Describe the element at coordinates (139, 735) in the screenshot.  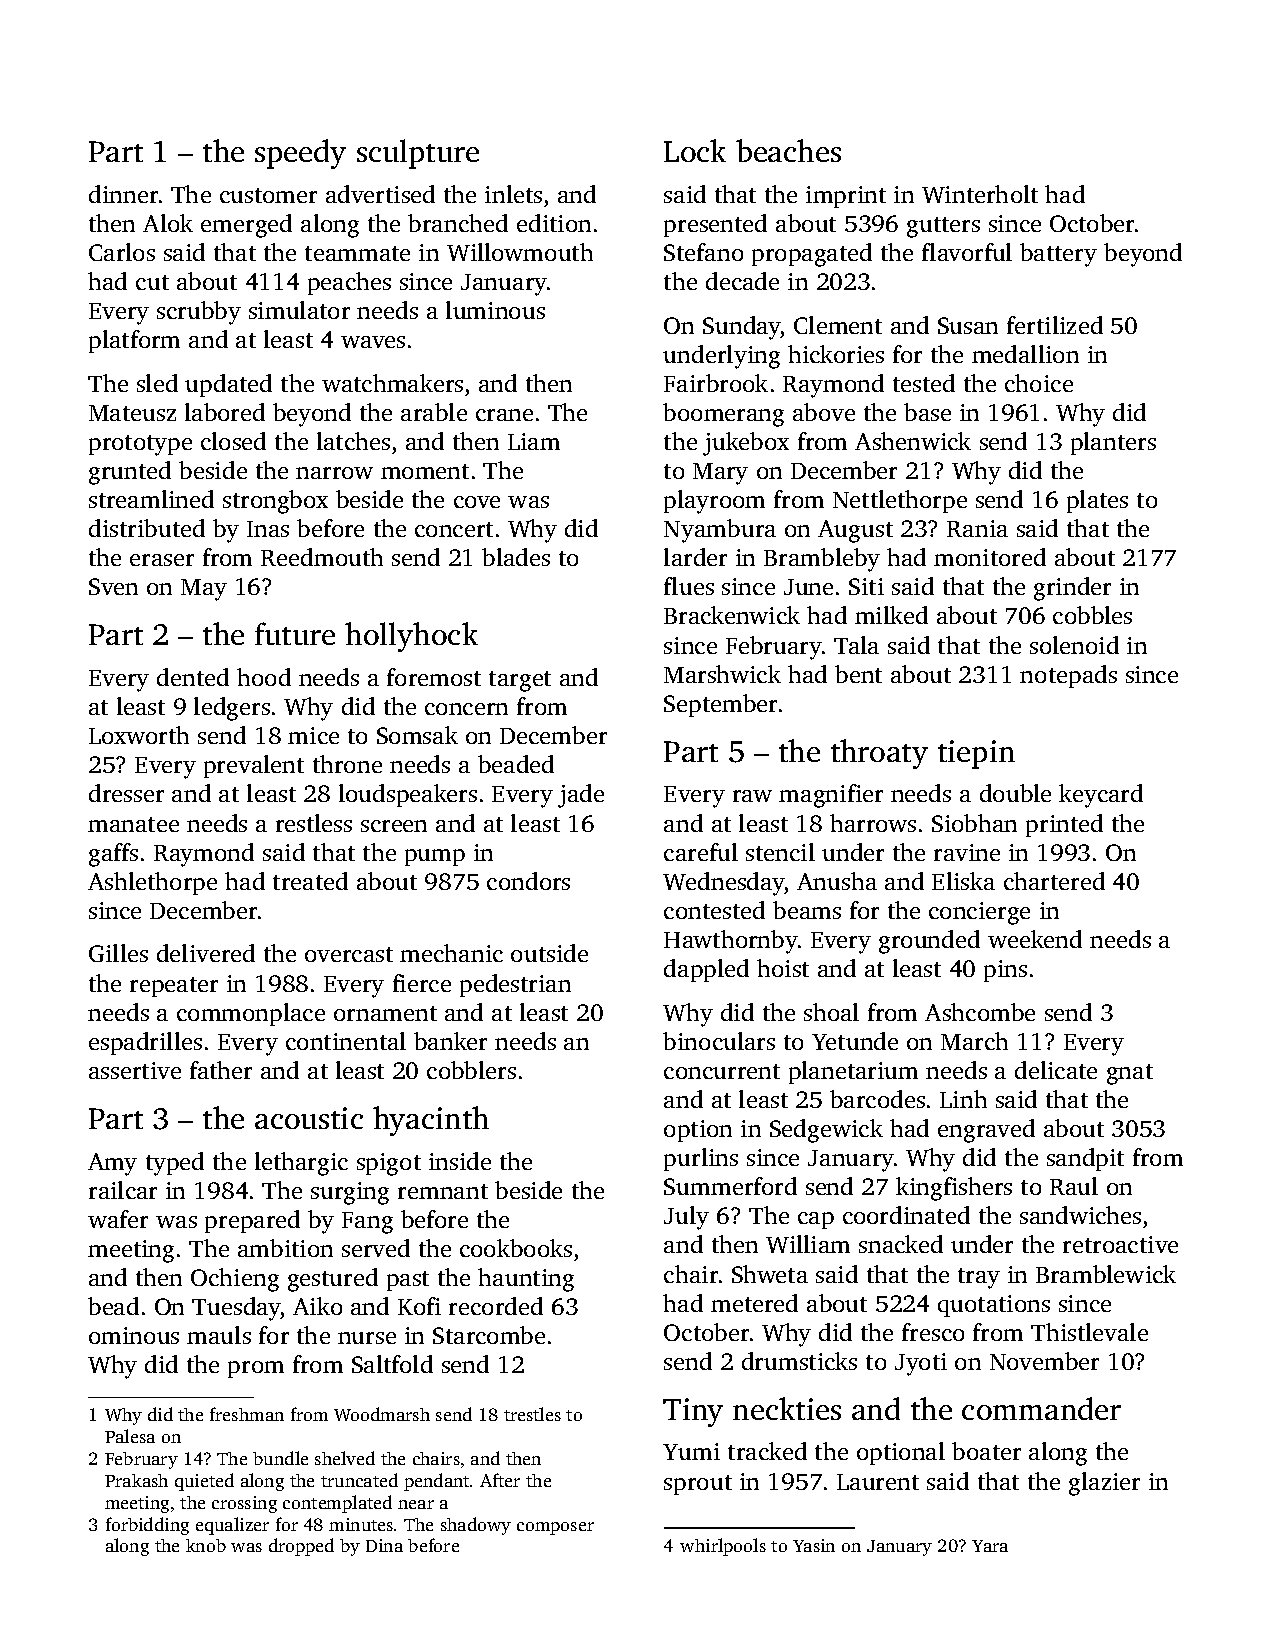
I see `Loxworth` at that location.
